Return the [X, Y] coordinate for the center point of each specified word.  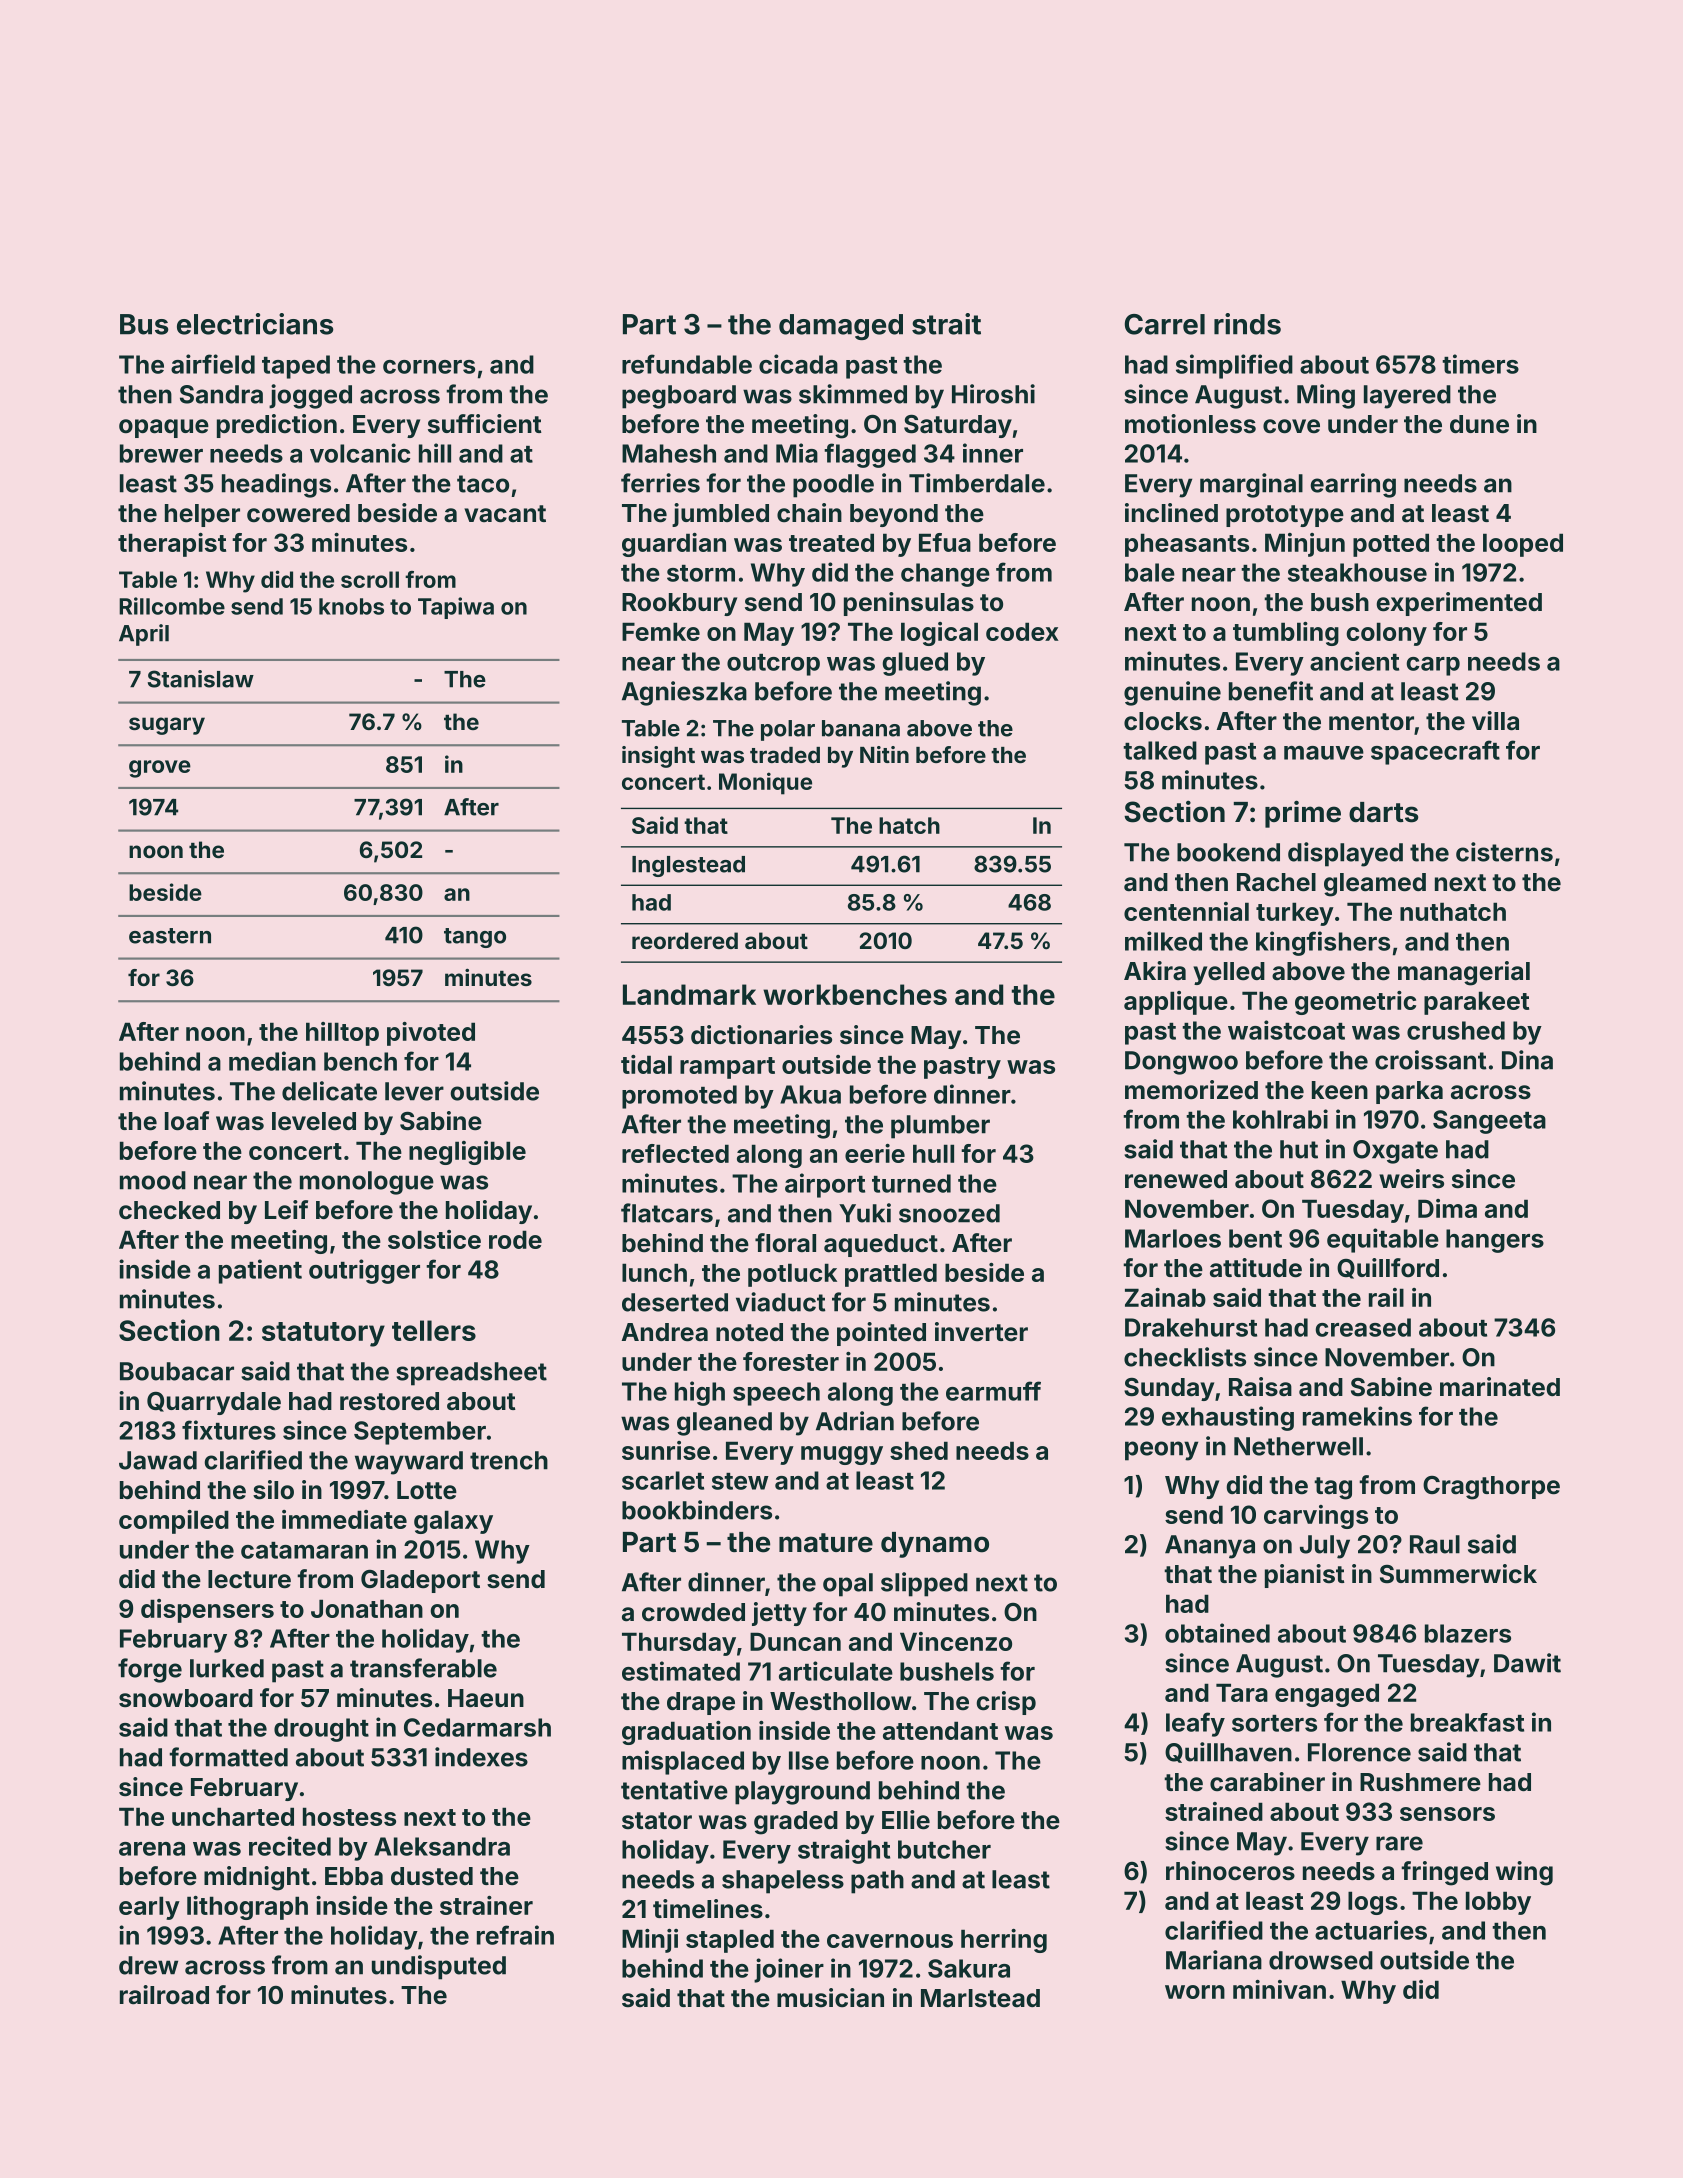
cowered [298, 513]
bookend [1228, 852]
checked [169, 1210]
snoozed [949, 1213]
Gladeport [420, 1581]
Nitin [884, 754]
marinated [1500, 1387]
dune [1479, 424]
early [149, 1908]
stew [740, 1481]
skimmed [853, 394]
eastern [170, 936]
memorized [1191, 1090]
